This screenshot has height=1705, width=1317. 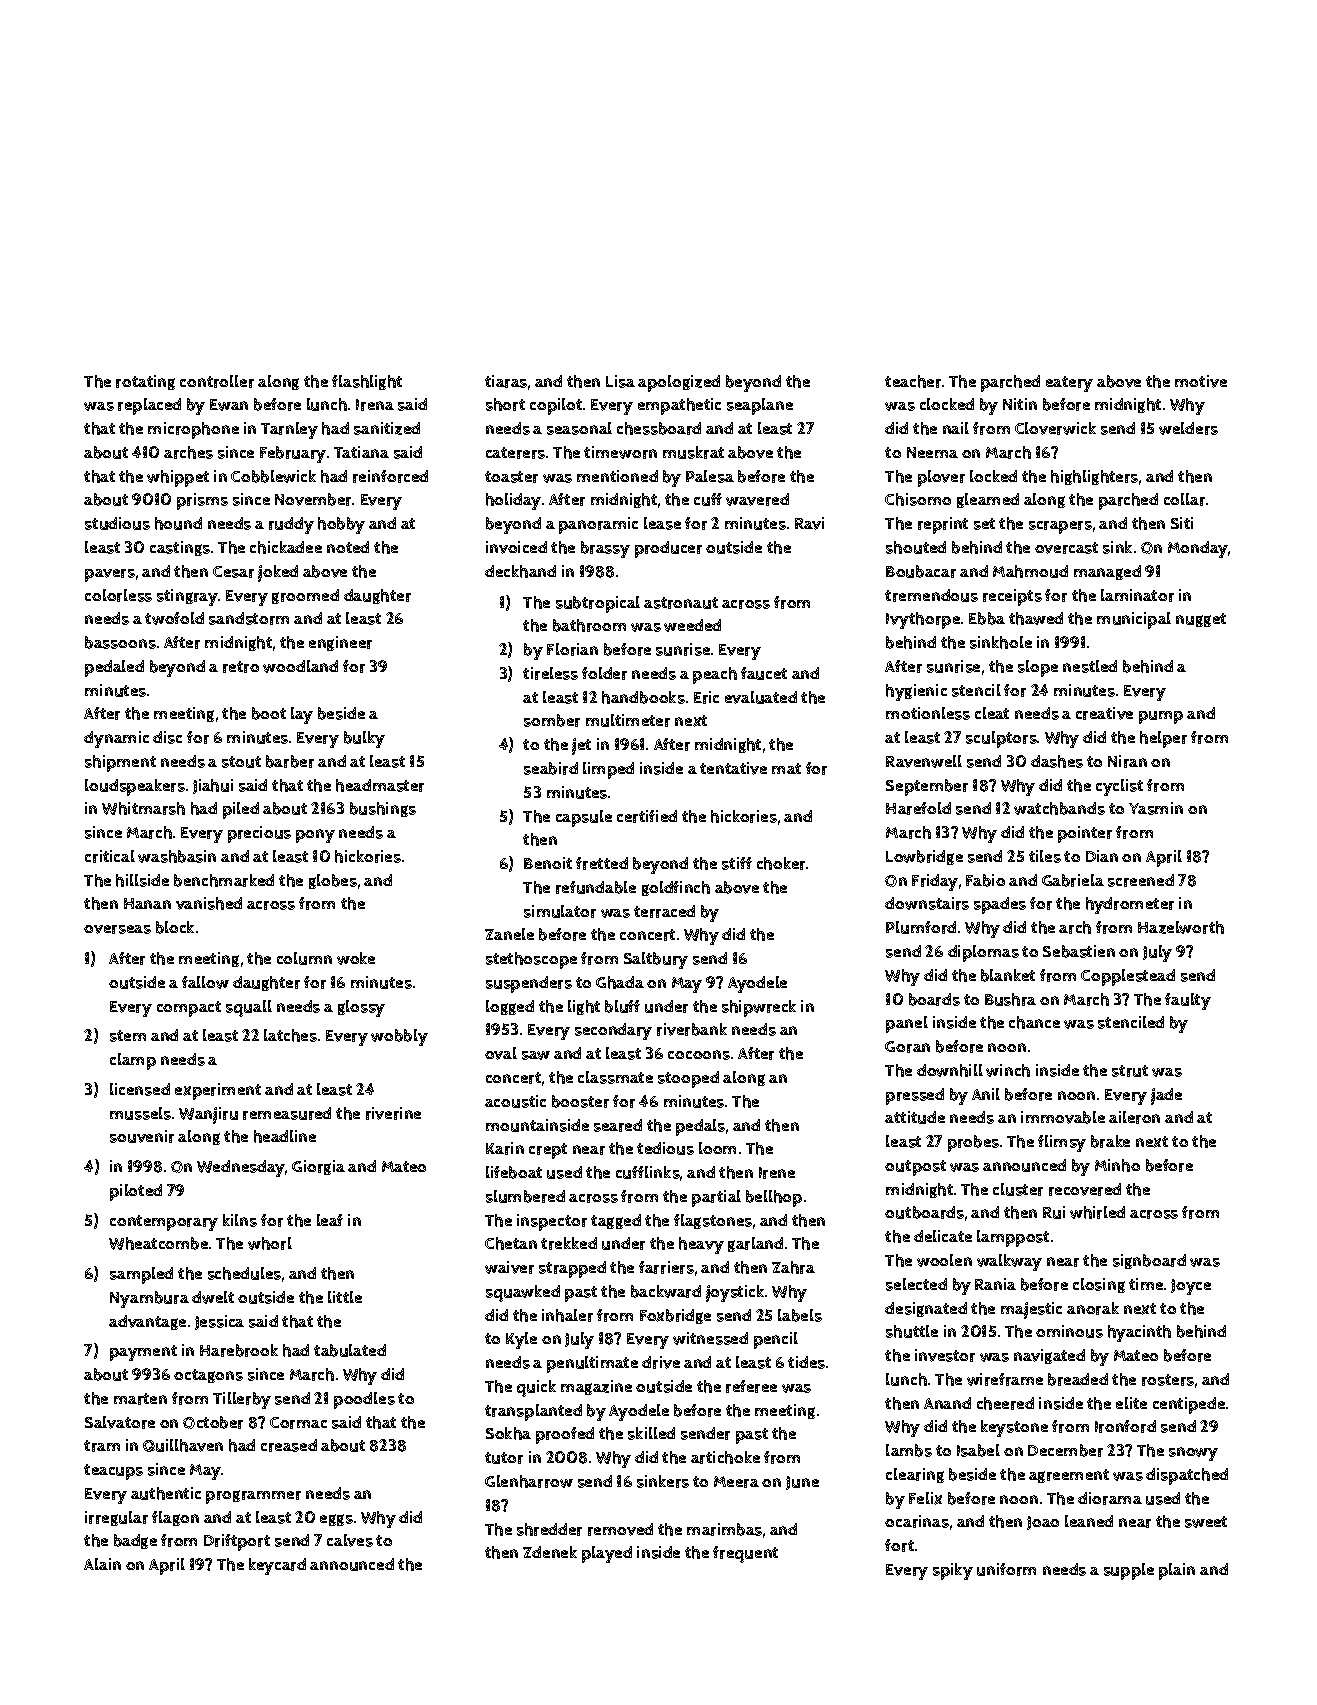 I want to click on motive, so click(x=1201, y=381).
